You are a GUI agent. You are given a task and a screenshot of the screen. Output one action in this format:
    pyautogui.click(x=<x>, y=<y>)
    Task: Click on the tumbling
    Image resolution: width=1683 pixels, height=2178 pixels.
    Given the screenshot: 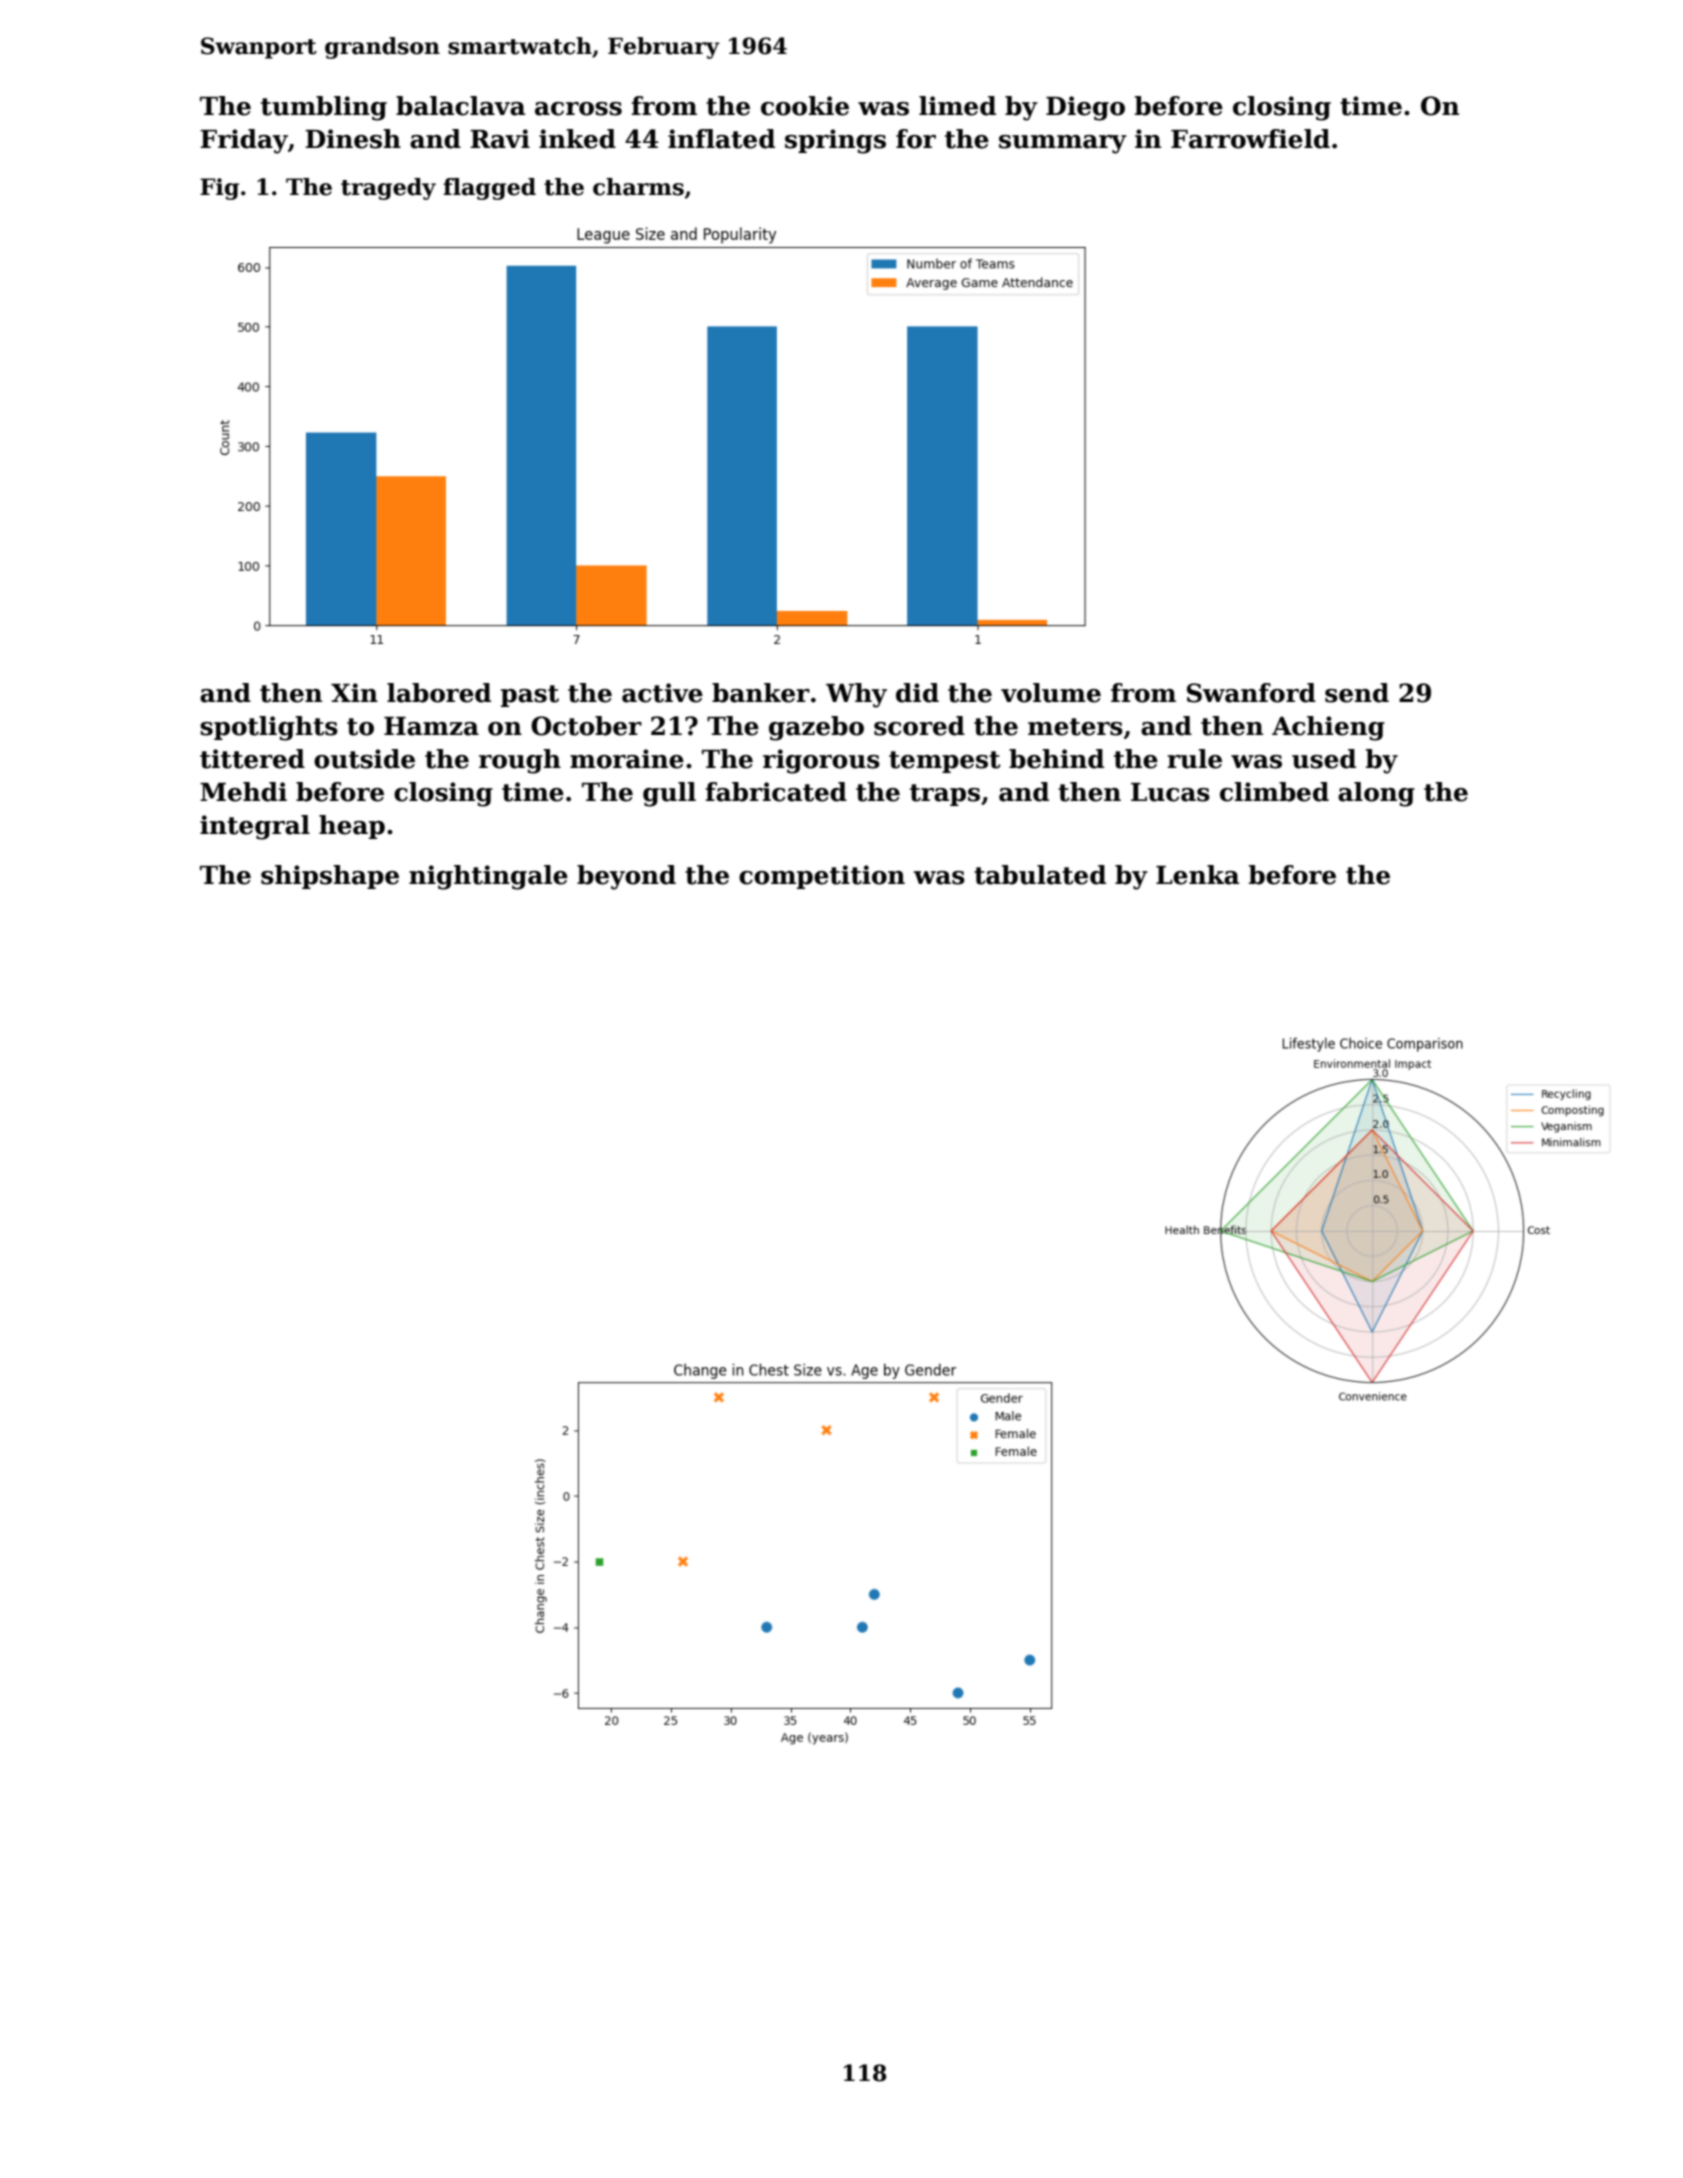 What is the action you would take?
    pyautogui.click(x=324, y=108)
